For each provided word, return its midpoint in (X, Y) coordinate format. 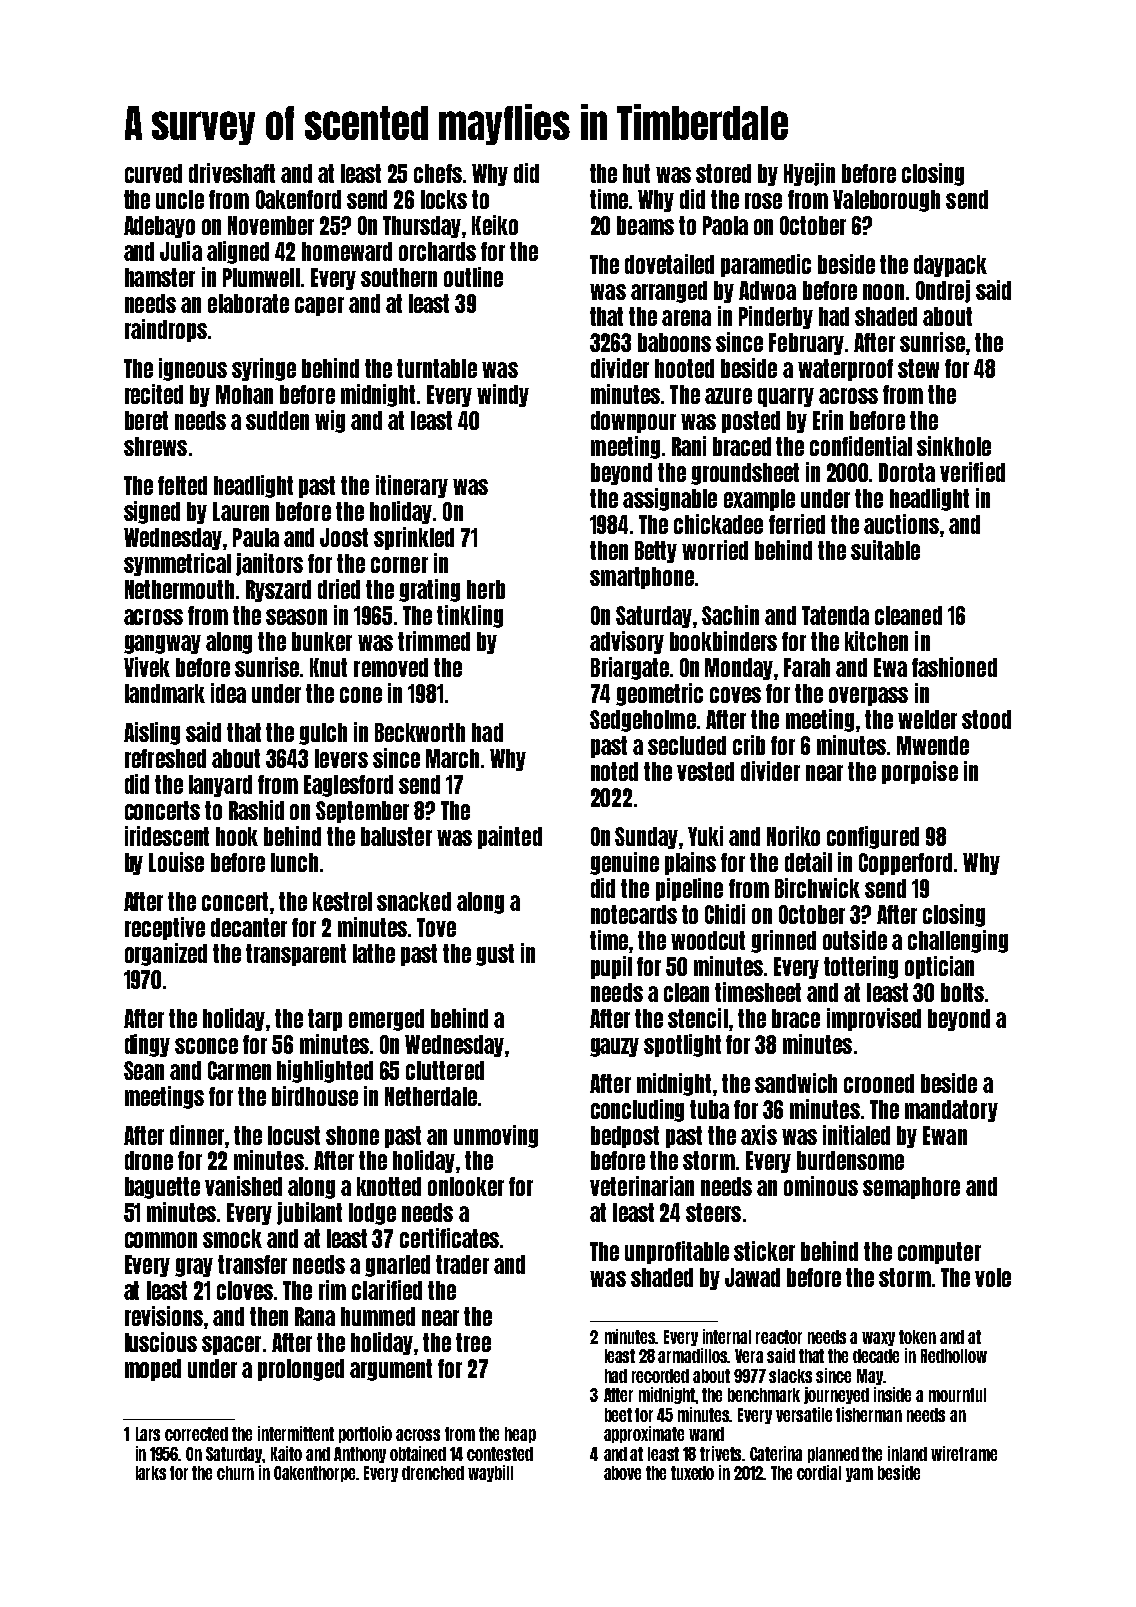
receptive (165, 928)
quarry (786, 397)
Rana (315, 1316)
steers (713, 1212)
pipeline (689, 889)
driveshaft (232, 173)
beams (645, 225)
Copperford (905, 864)
